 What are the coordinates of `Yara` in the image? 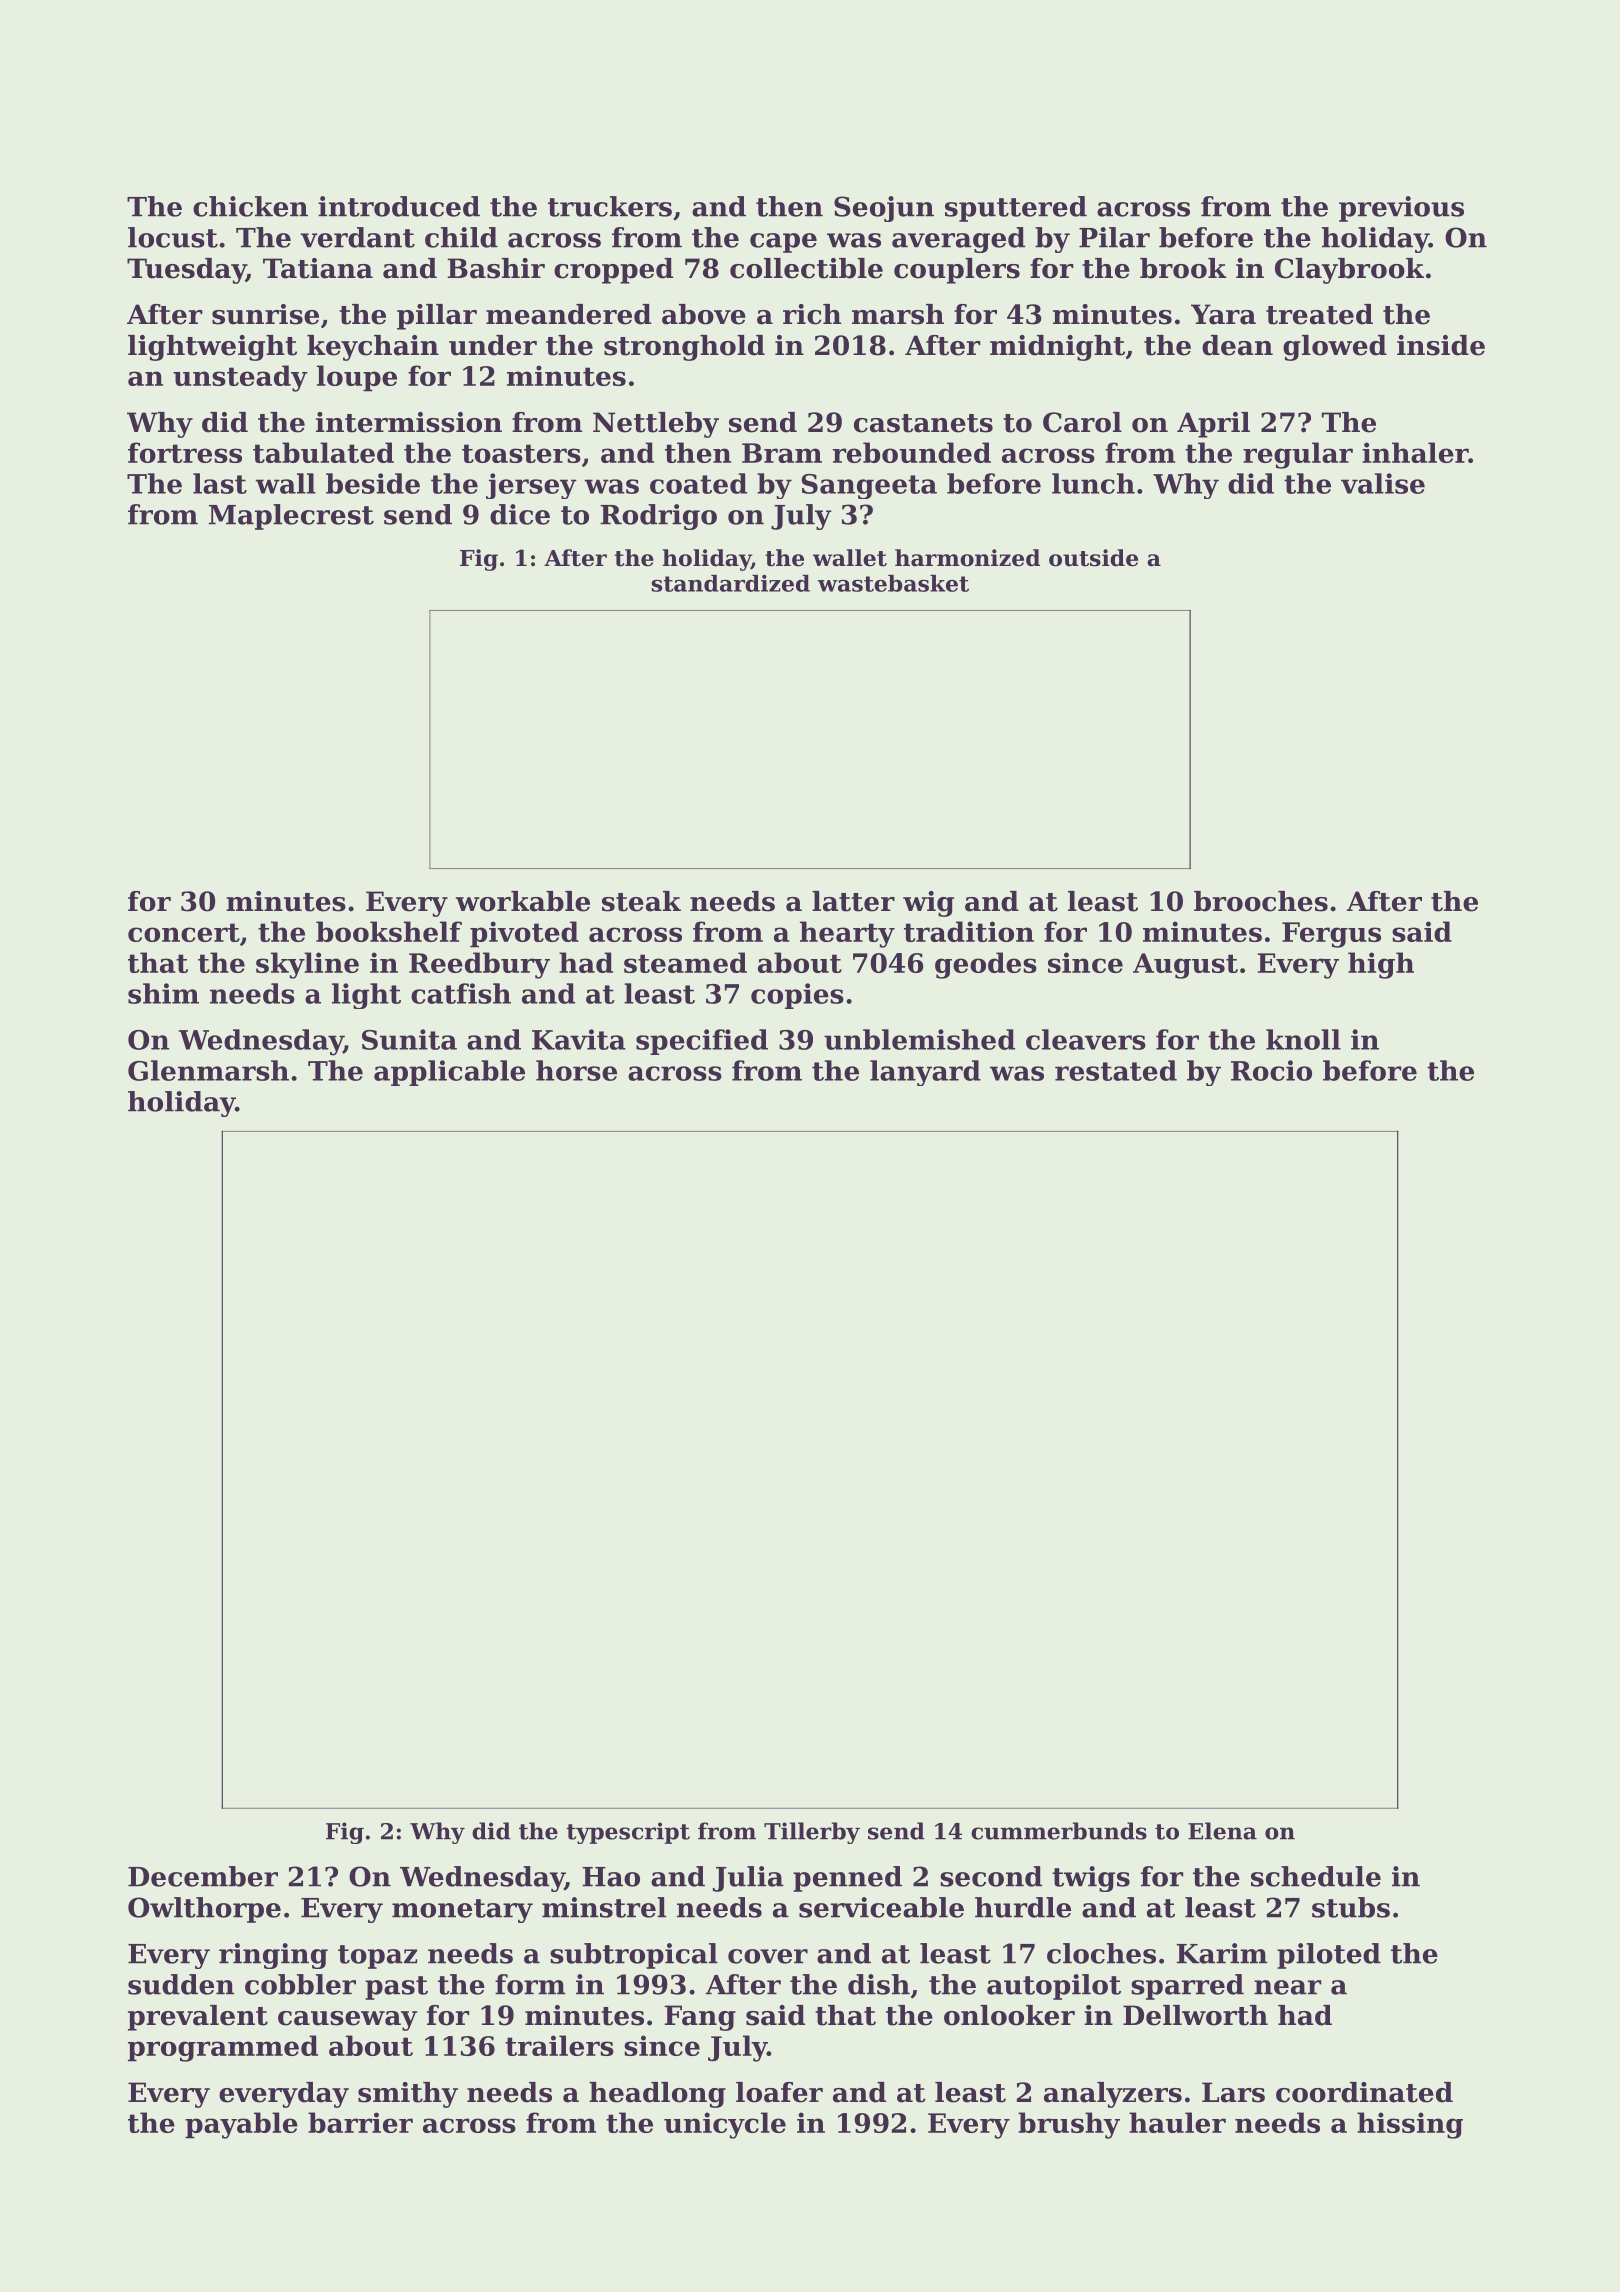 It's located at (1223, 314).
